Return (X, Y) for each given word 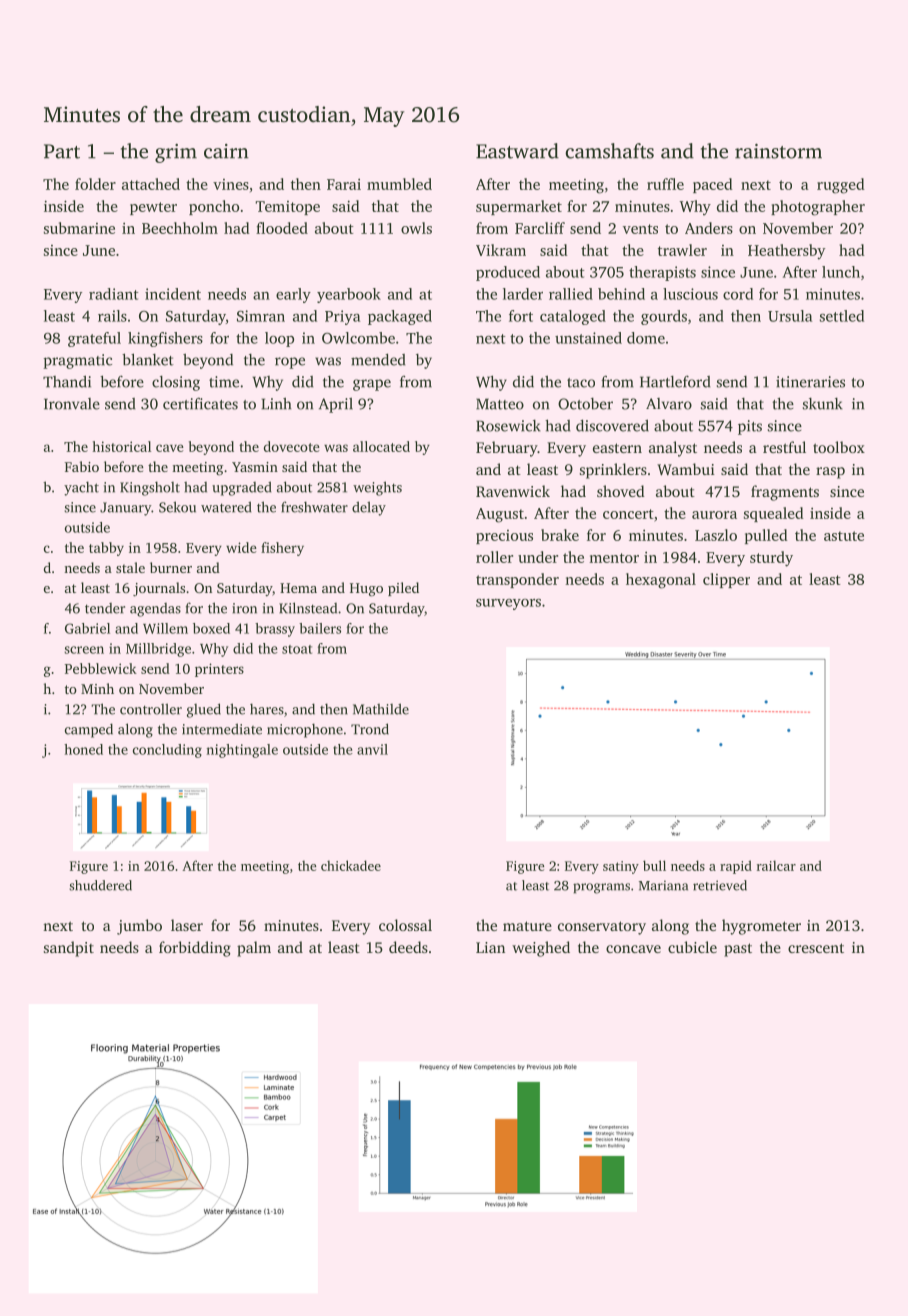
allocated (381, 446)
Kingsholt (150, 488)
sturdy (771, 559)
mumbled (399, 184)
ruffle (665, 184)
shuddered (100, 885)
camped (89, 730)
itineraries (810, 382)
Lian (490, 947)
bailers (320, 628)
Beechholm (180, 228)
